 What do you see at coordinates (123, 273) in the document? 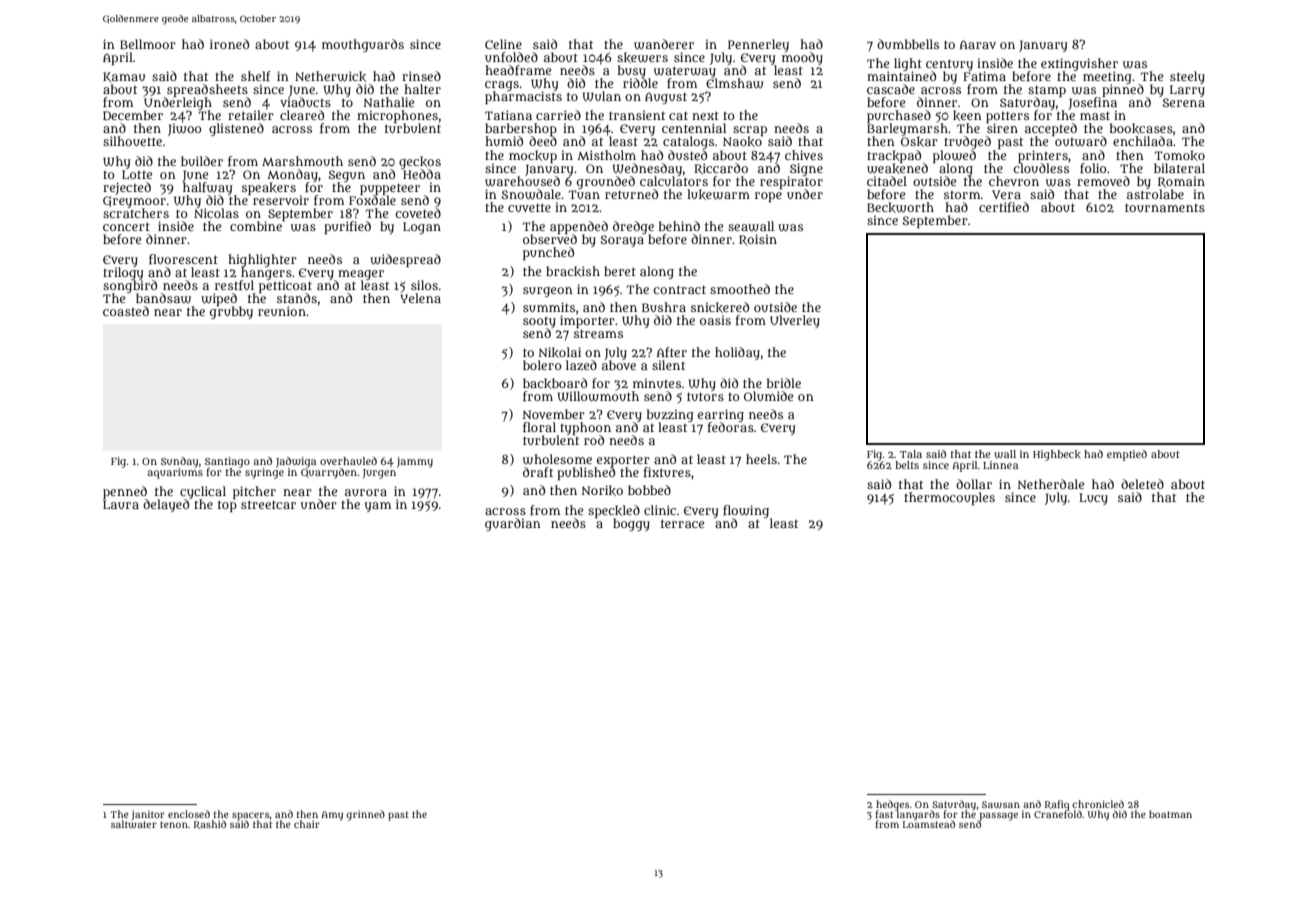
I see `trilogy` at bounding box center [123, 273].
